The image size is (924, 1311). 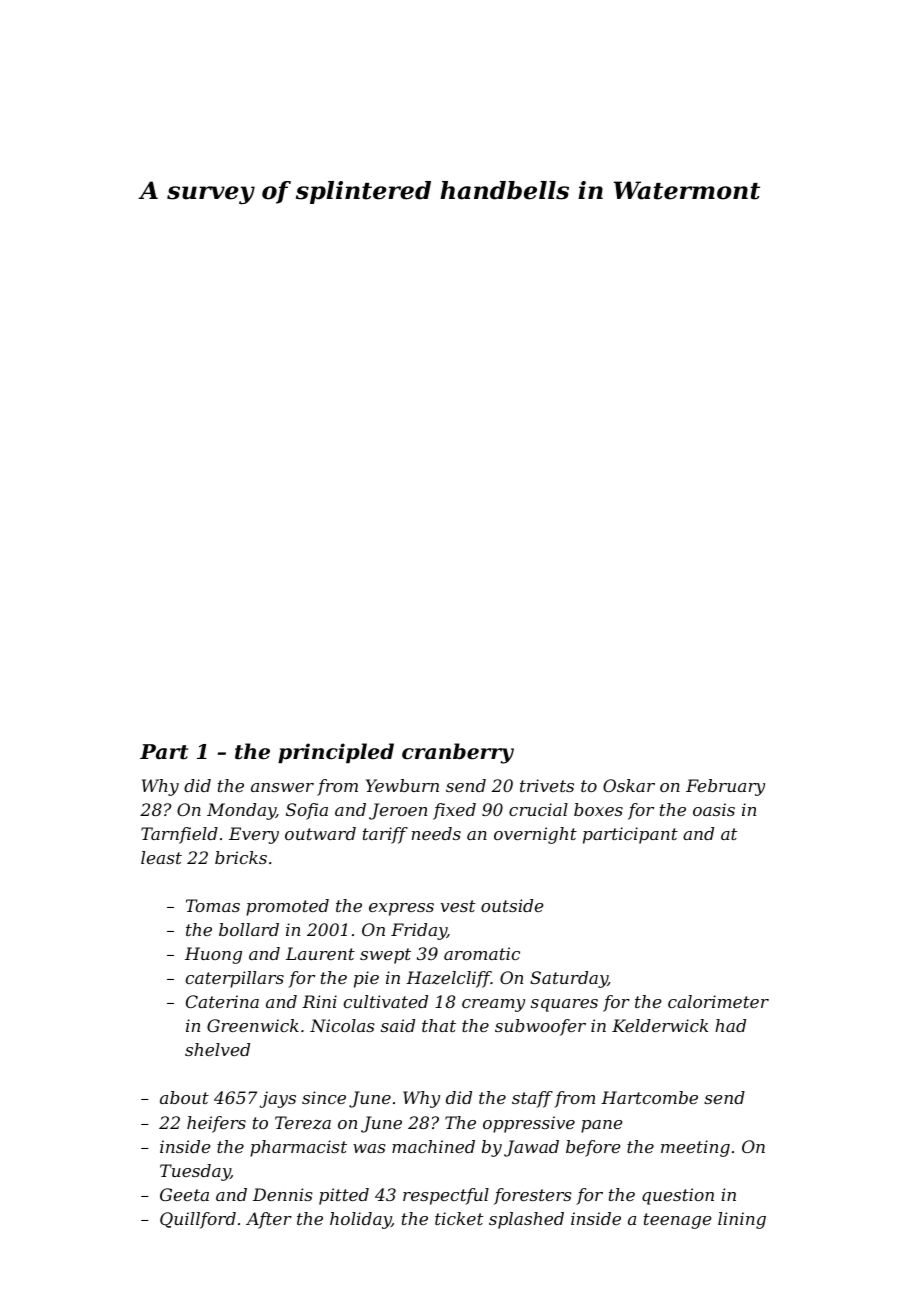 What do you see at coordinates (569, 979) in the screenshot?
I see `Saturday` at bounding box center [569, 979].
